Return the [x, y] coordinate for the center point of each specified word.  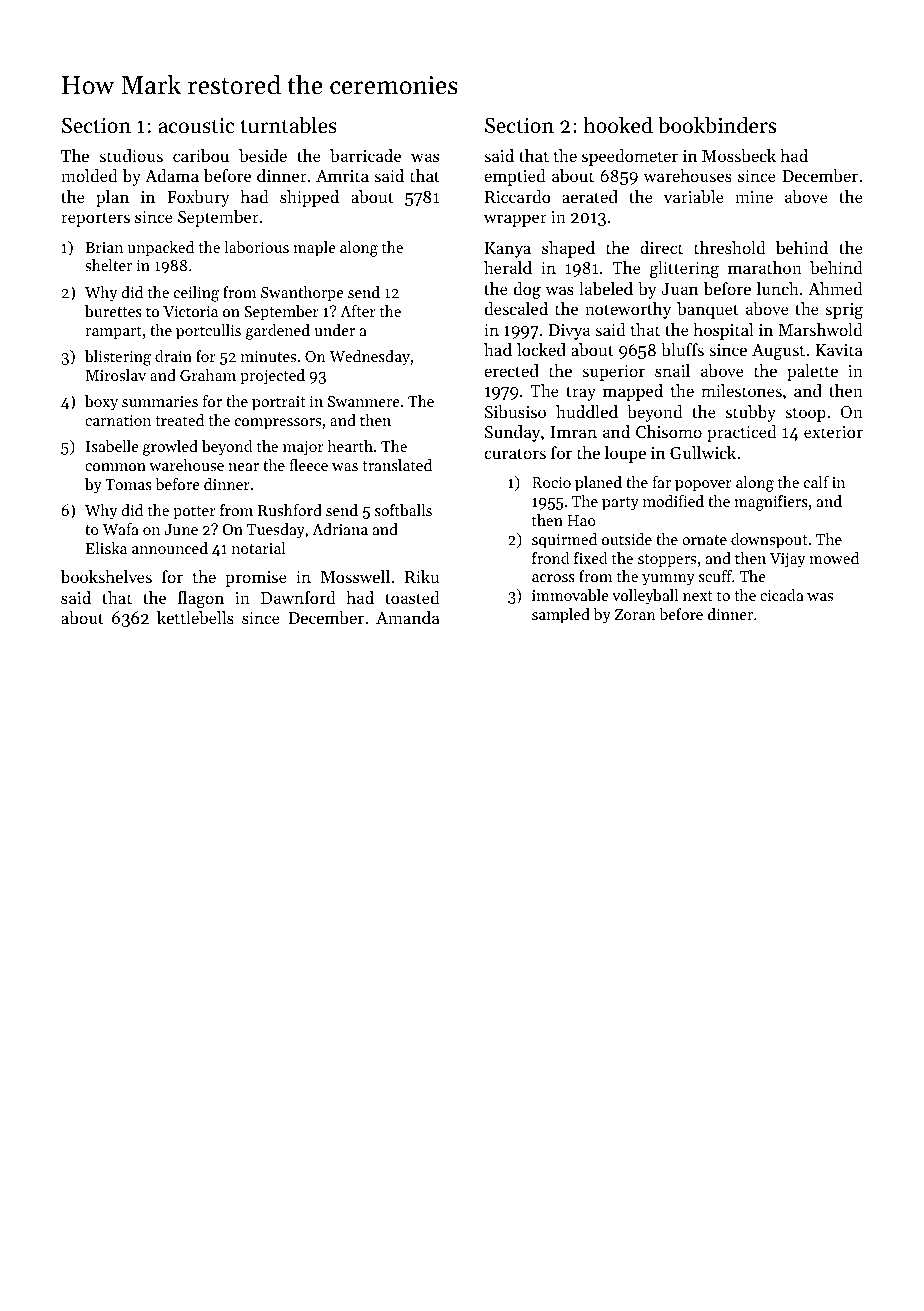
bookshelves [106, 576]
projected [272, 377]
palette [812, 372]
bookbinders [717, 125]
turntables [288, 125]
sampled [561, 616]
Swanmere [364, 401]
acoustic [196, 126]
